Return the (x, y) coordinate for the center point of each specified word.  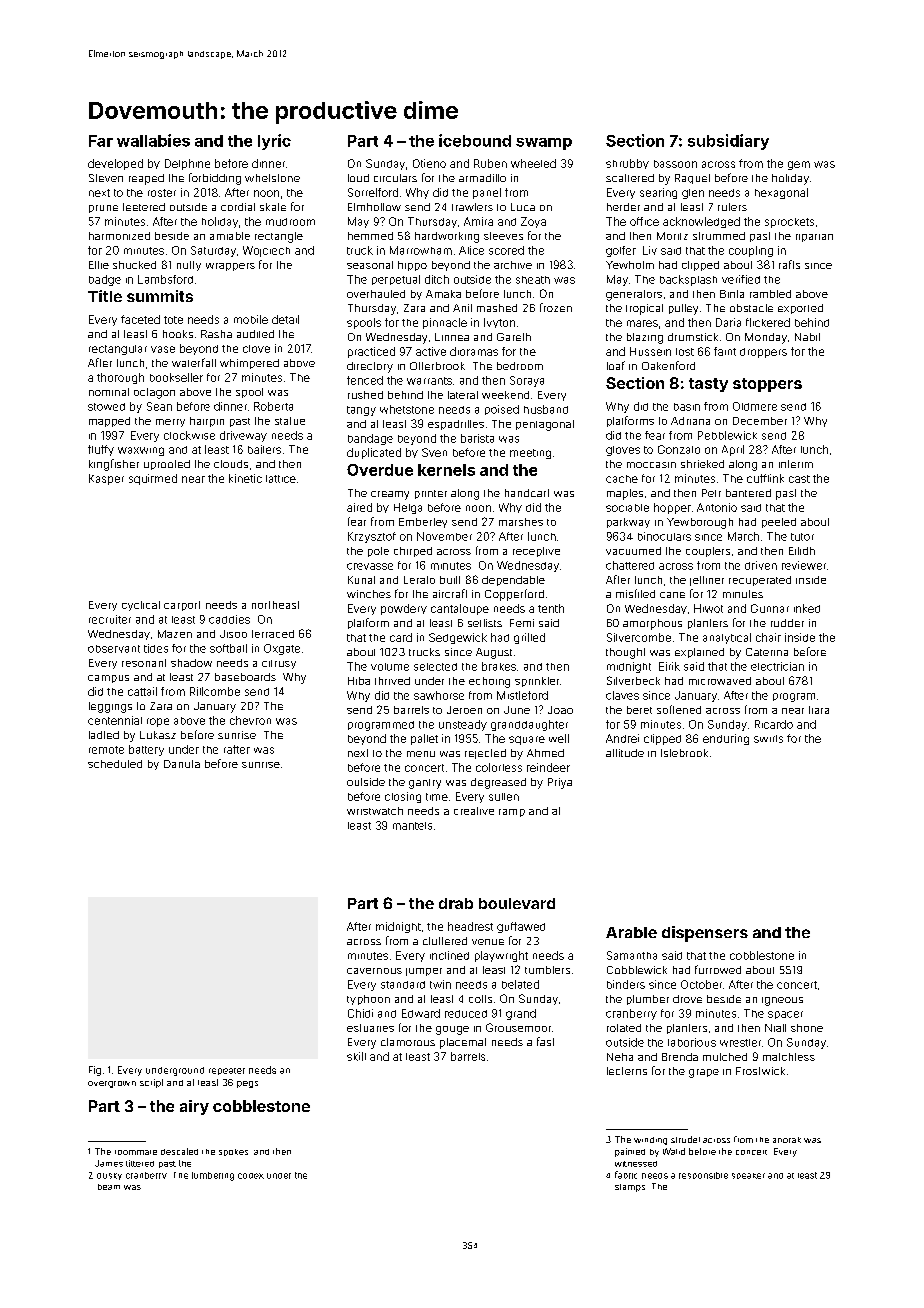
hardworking (447, 237)
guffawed (521, 927)
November (444, 536)
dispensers (705, 934)
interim (796, 464)
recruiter (110, 619)
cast (799, 479)
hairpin (207, 422)
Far (101, 141)
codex (251, 1176)
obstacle (751, 308)
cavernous (374, 971)
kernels (446, 470)
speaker (748, 1176)
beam (109, 1187)
